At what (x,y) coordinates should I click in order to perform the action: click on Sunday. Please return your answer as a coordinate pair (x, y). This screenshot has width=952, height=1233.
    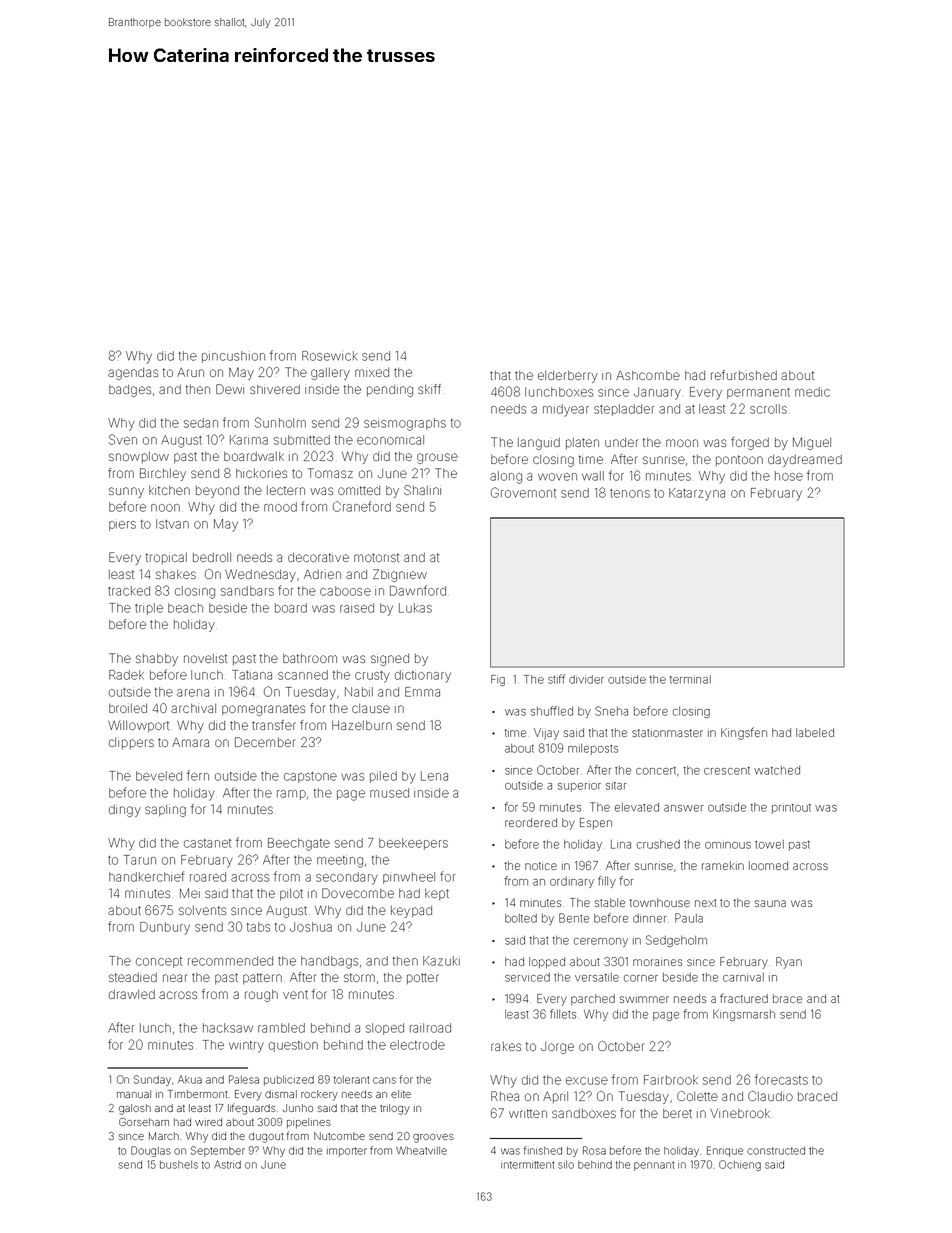
    Looking at the image, I should click on (152, 1080).
